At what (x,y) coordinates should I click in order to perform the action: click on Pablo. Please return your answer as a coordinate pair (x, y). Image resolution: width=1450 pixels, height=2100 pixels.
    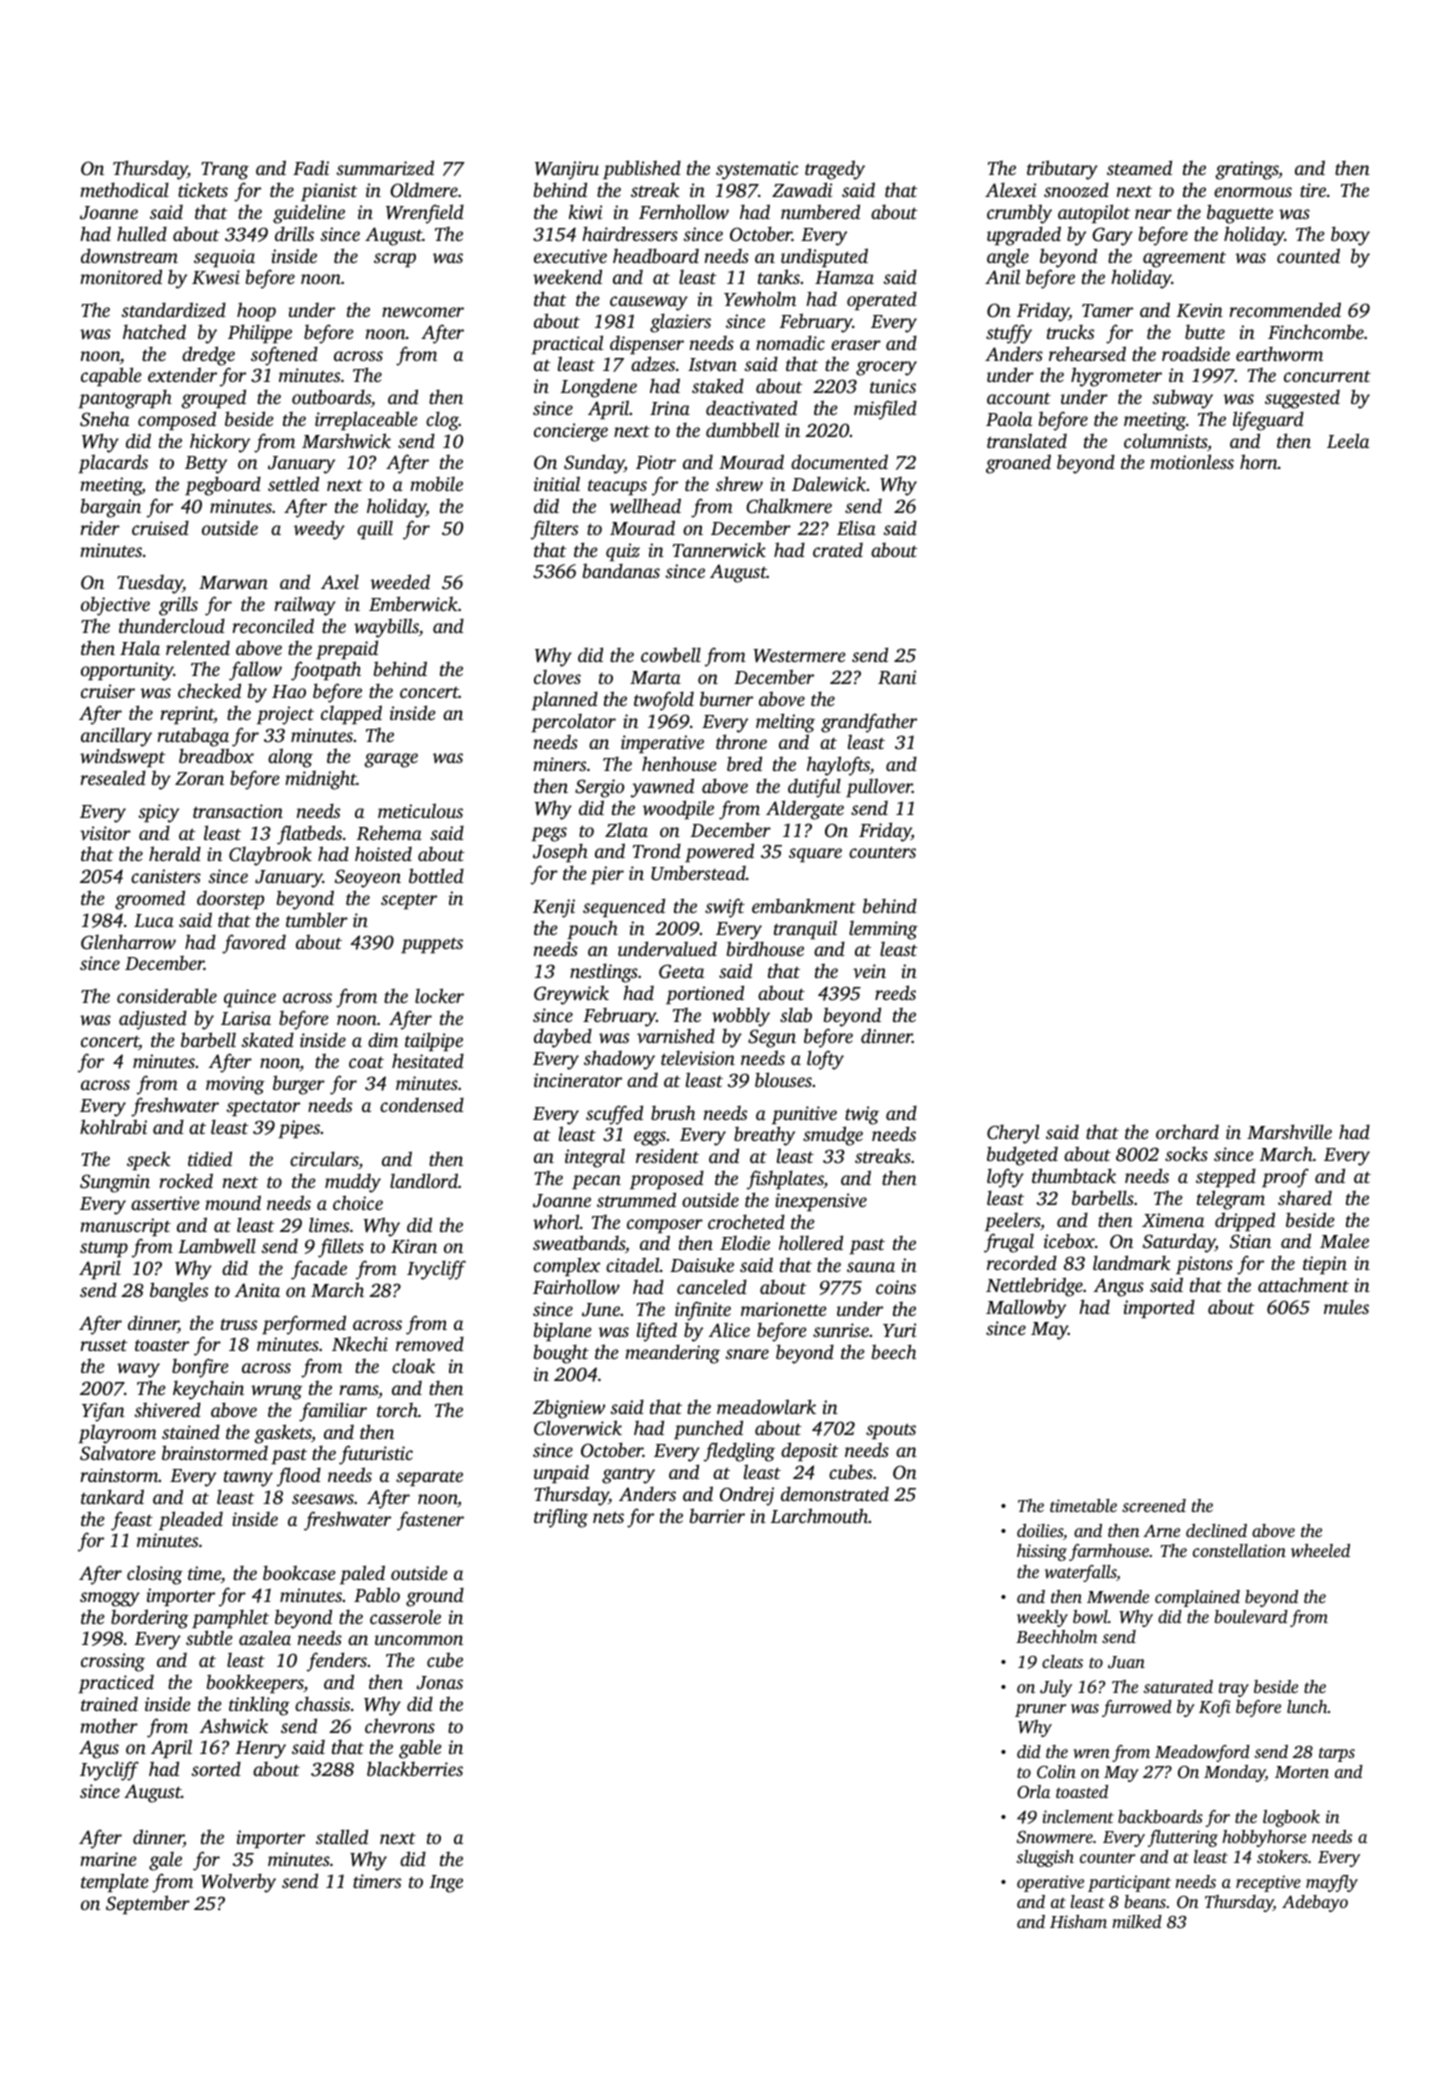
    Looking at the image, I should click on (377, 1594).
